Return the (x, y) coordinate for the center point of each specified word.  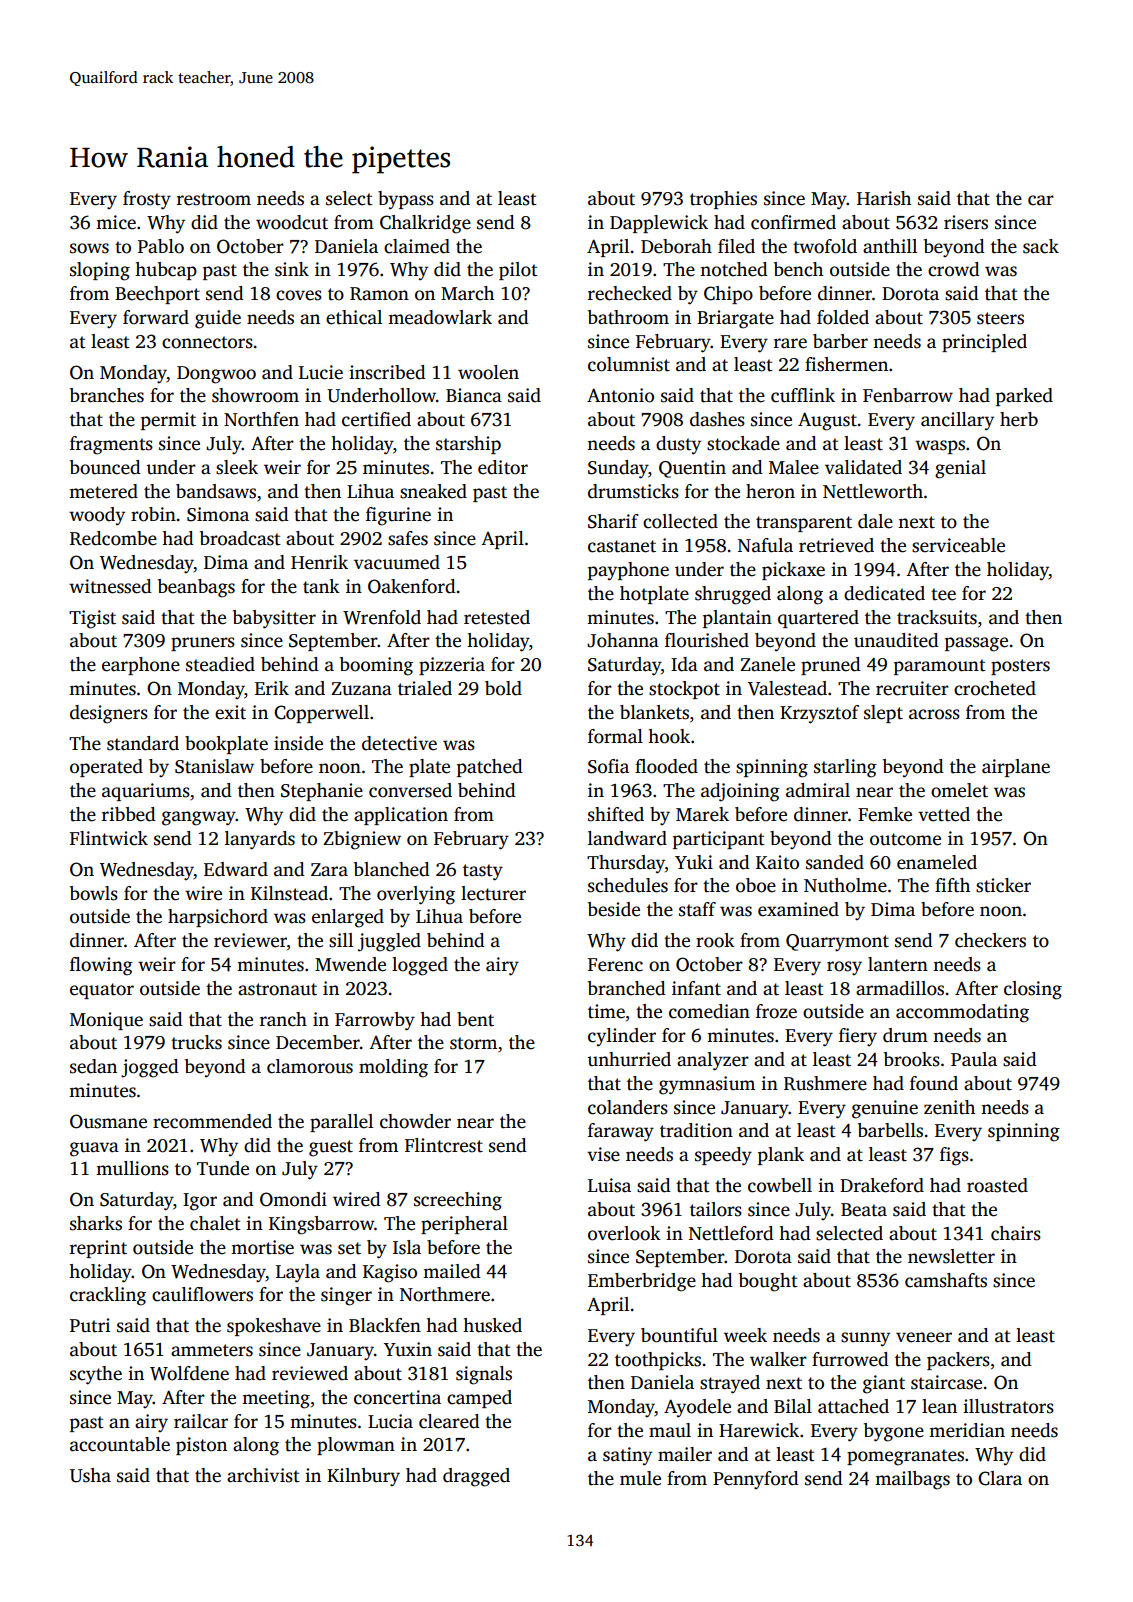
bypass (406, 200)
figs (954, 1156)
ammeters (212, 1350)
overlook (624, 1233)
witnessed (110, 586)
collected (680, 521)
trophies (723, 200)
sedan (93, 1066)
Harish (884, 198)
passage (976, 644)
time (606, 1011)
